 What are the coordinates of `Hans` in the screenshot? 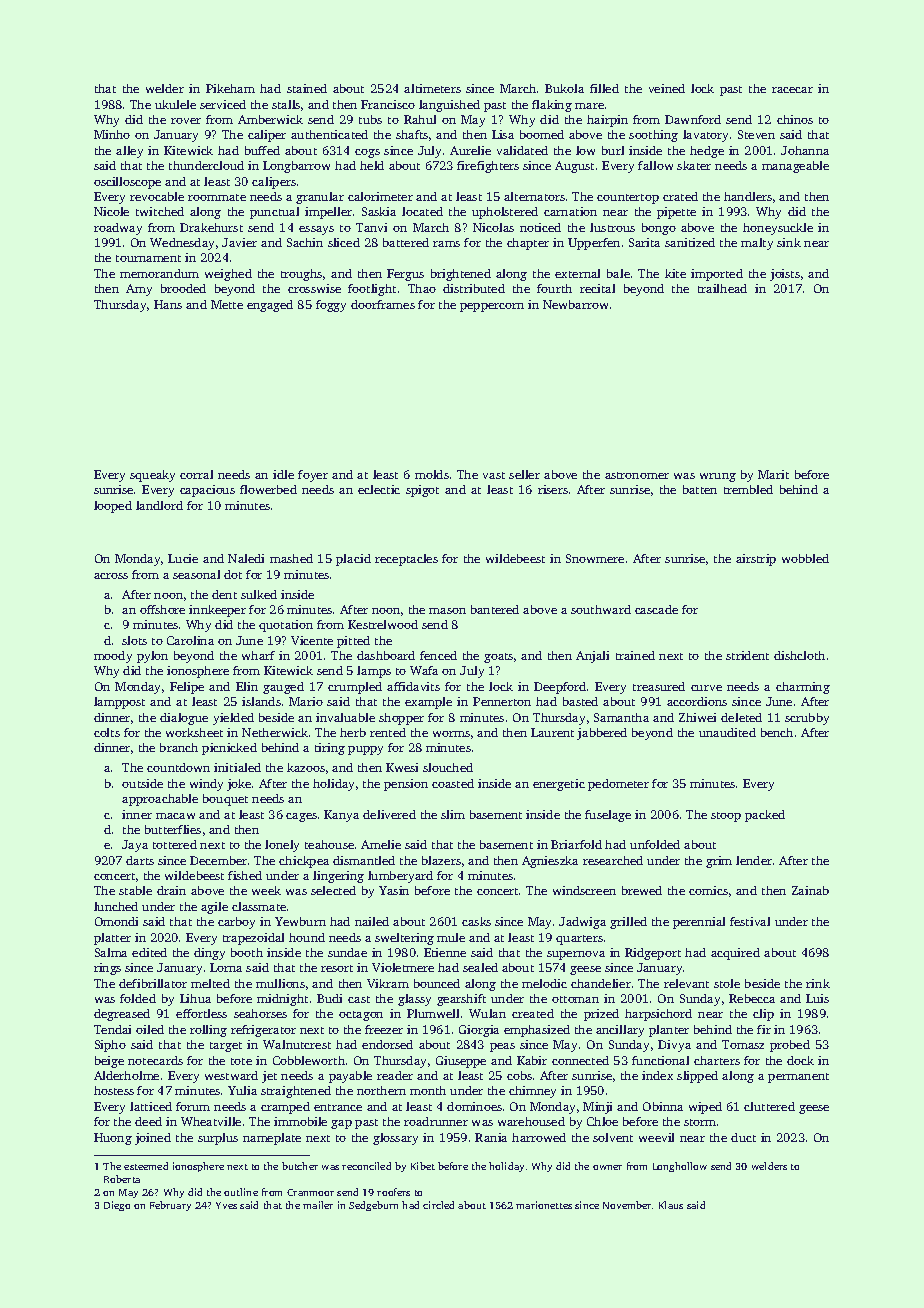 It's located at (168, 304).
